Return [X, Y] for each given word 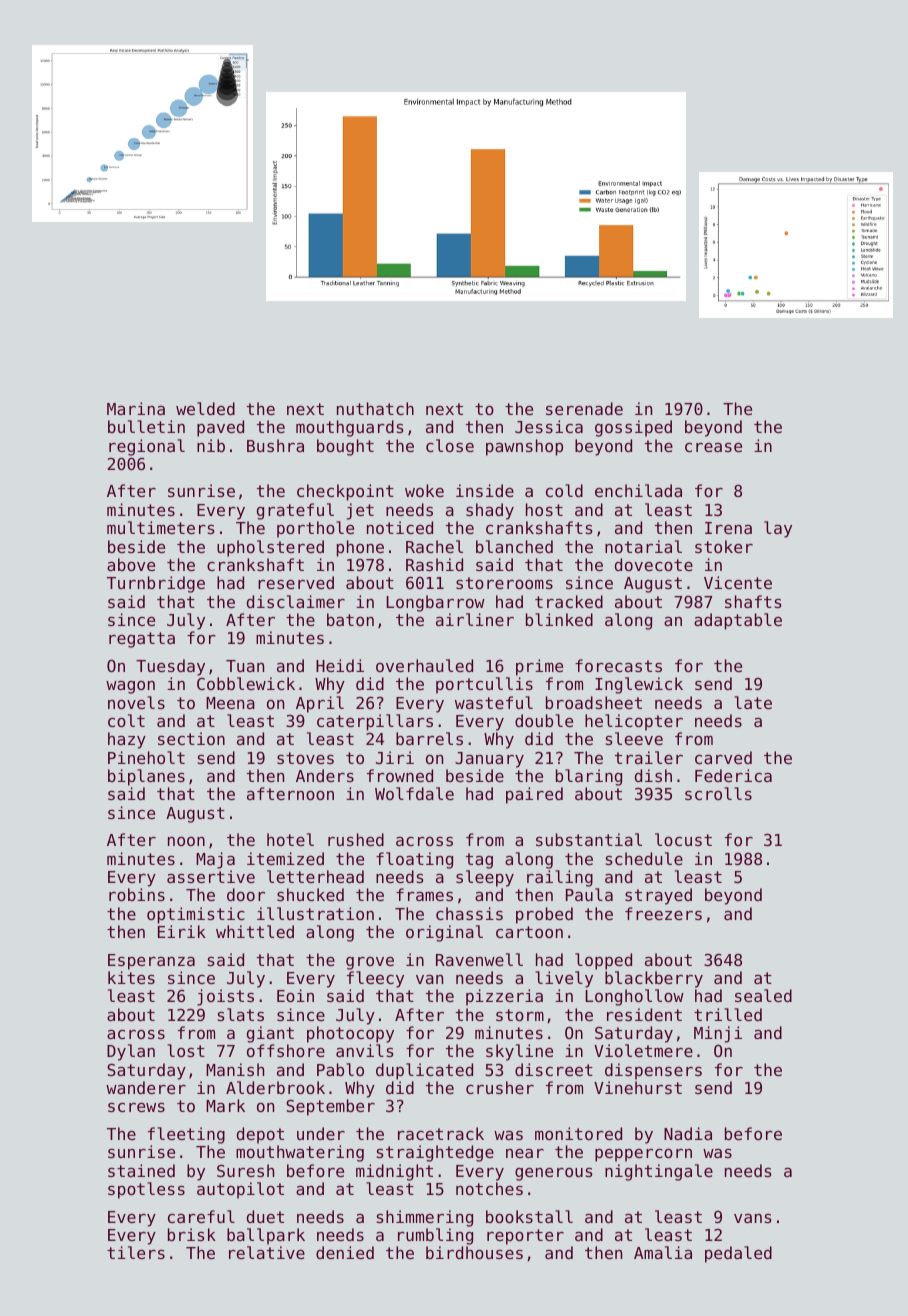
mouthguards [350, 428]
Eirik [182, 931]
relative [267, 1252]
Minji [718, 1034]
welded [205, 408]
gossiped [633, 428]
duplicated [424, 1071]
